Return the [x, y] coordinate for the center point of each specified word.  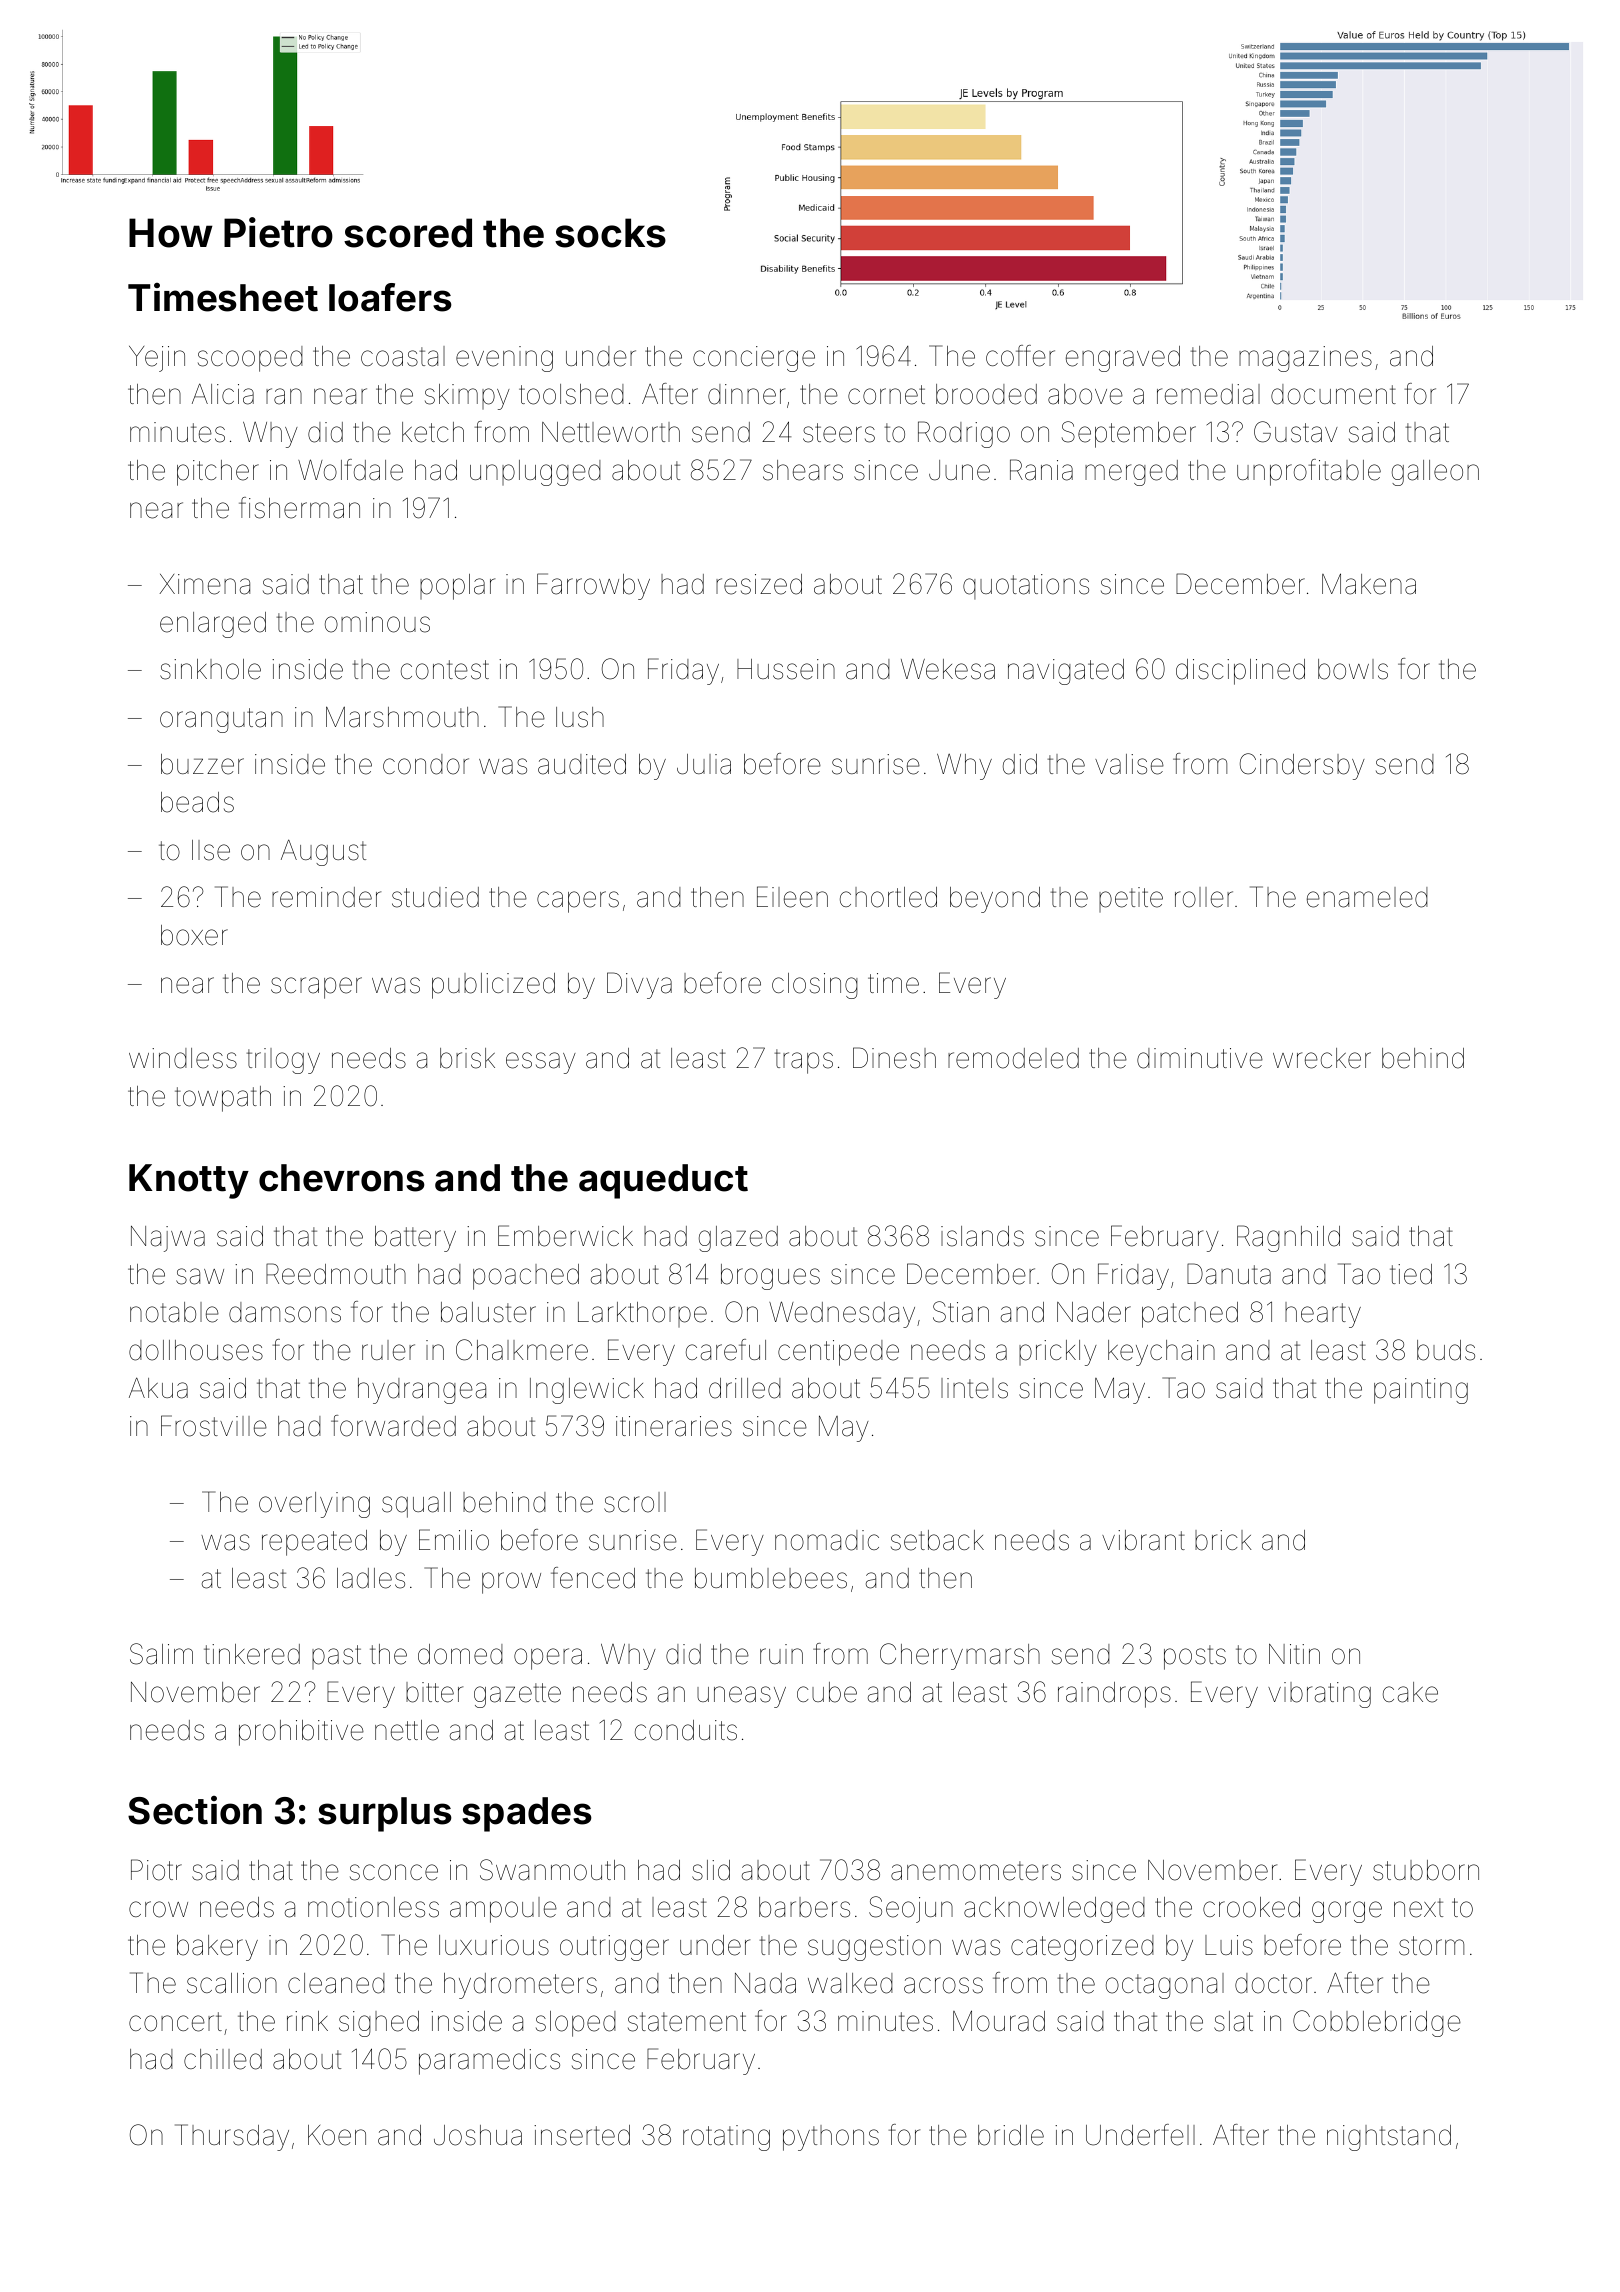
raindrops [1114, 1695]
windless [183, 1058]
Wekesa [948, 669]
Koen [337, 2135]
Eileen [792, 897]
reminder [326, 897]
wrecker [1322, 1058]
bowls [1353, 669]
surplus [385, 1814]
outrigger [614, 1948]
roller [1204, 897]
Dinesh [894, 1058]
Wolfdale [350, 470]
